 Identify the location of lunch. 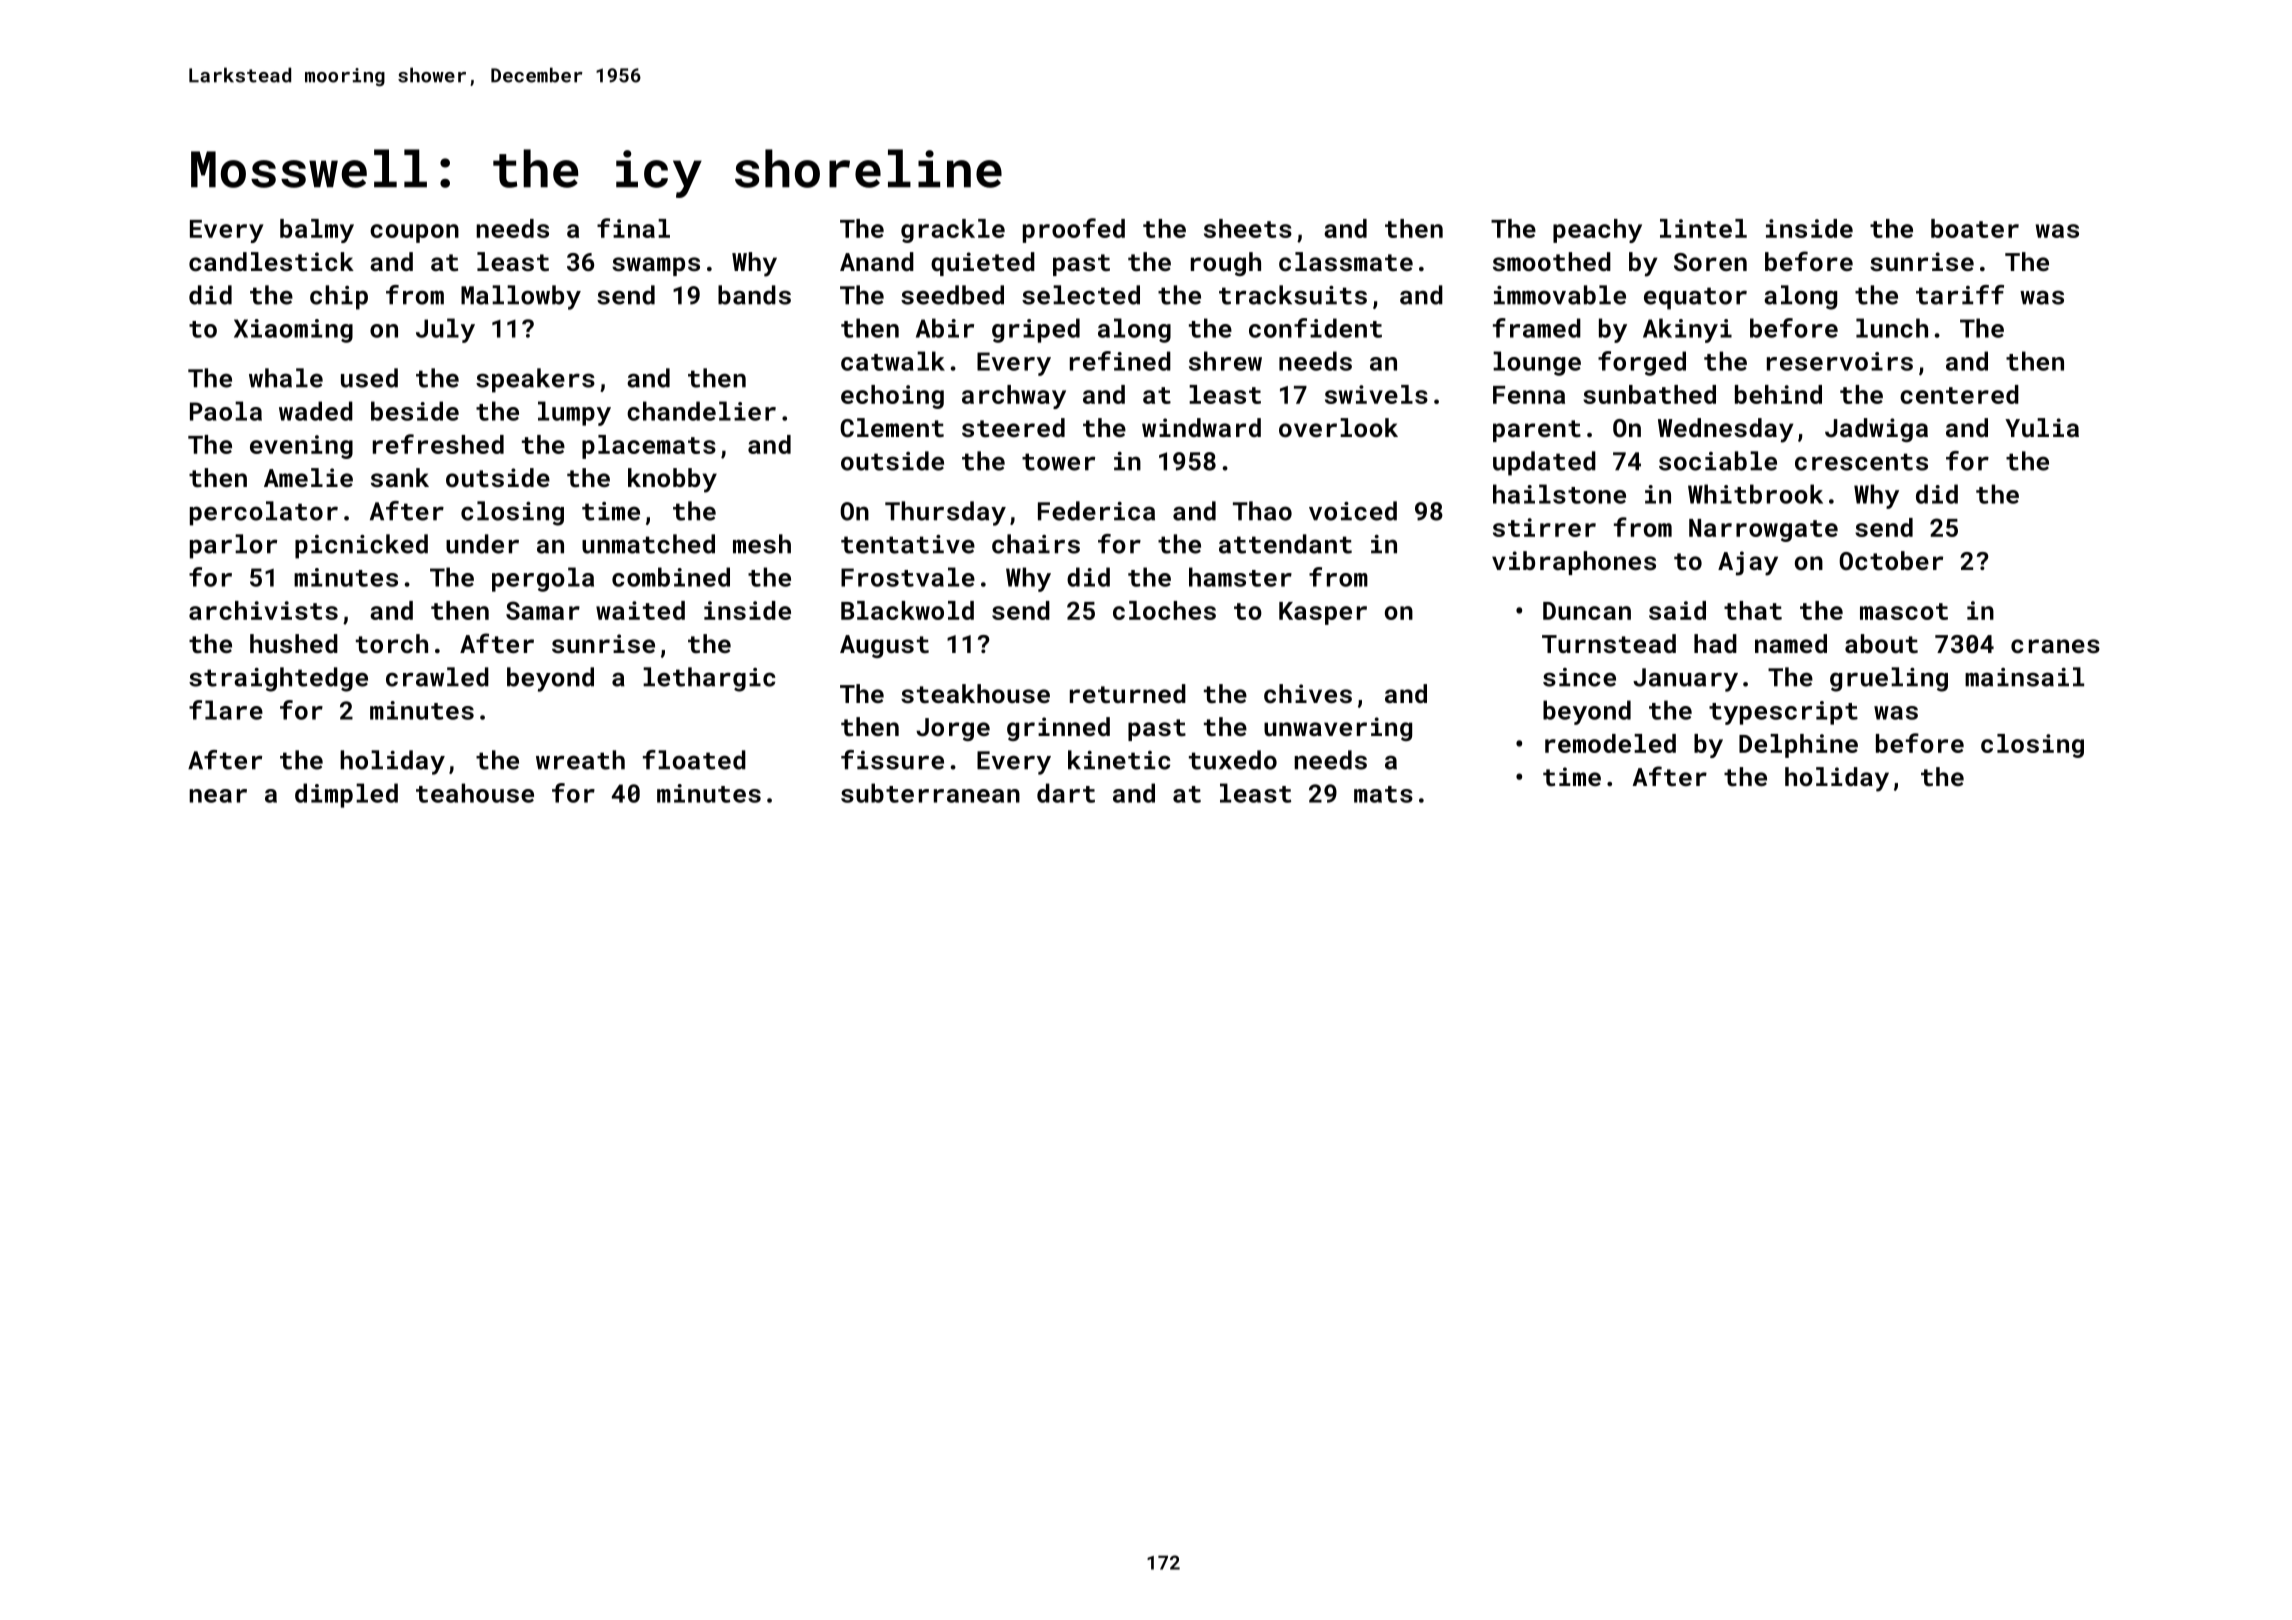
(1892, 328).
